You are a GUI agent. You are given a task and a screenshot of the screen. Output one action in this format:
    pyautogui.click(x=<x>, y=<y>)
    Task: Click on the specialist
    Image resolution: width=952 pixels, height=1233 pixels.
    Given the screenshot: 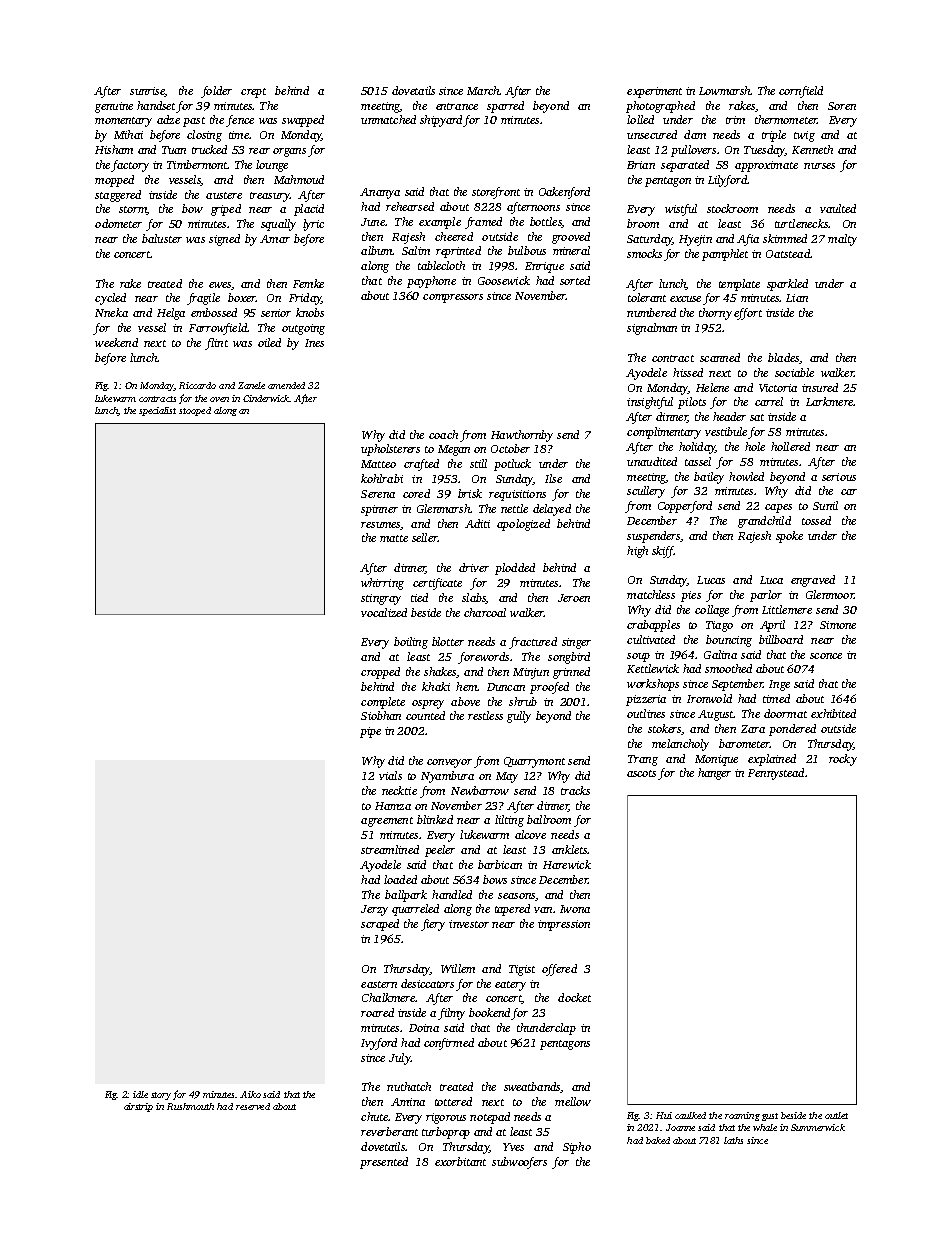 What is the action you would take?
    pyautogui.click(x=157, y=411)
